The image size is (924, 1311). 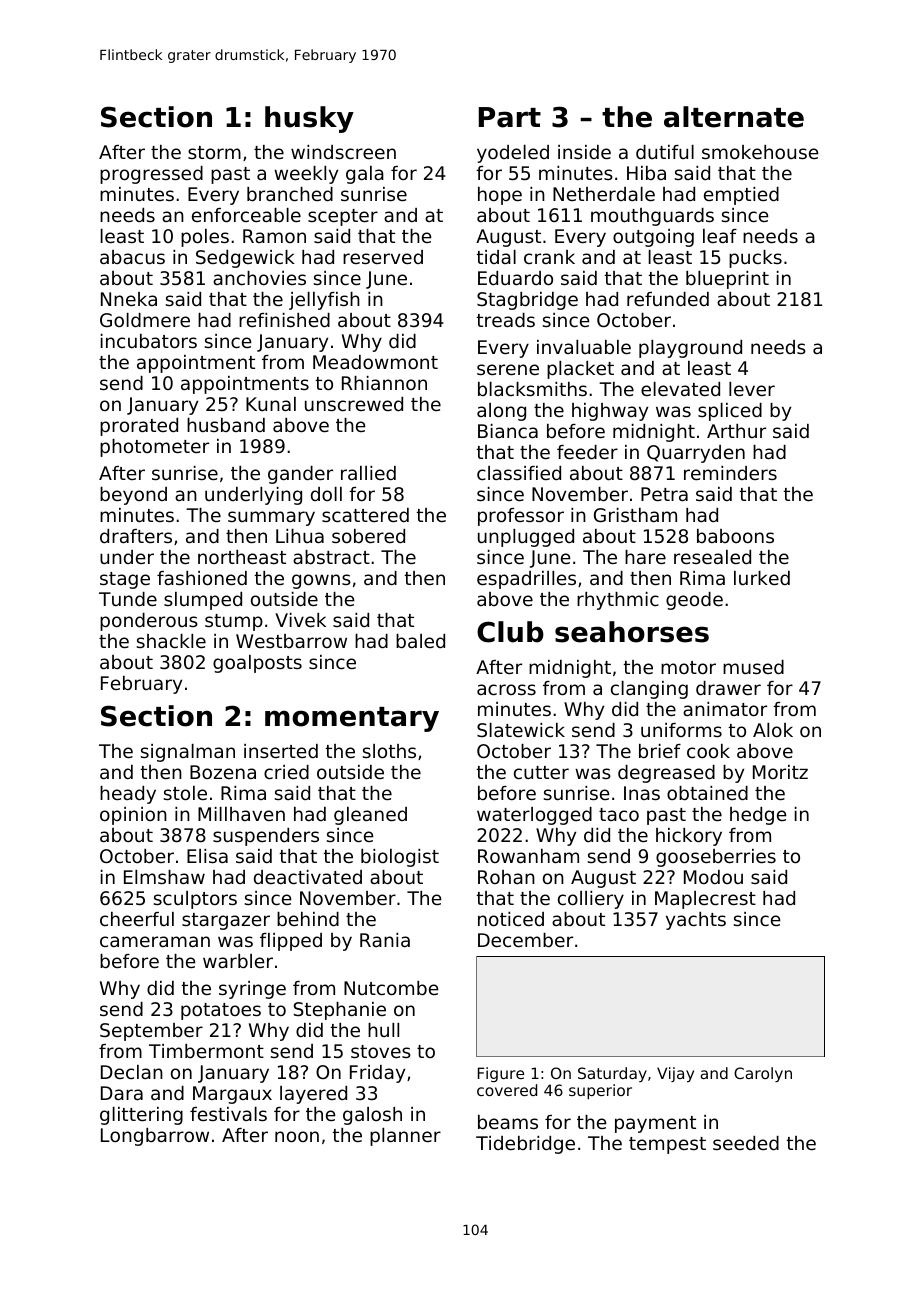 I want to click on gowns, so click(x=321, y=581).
